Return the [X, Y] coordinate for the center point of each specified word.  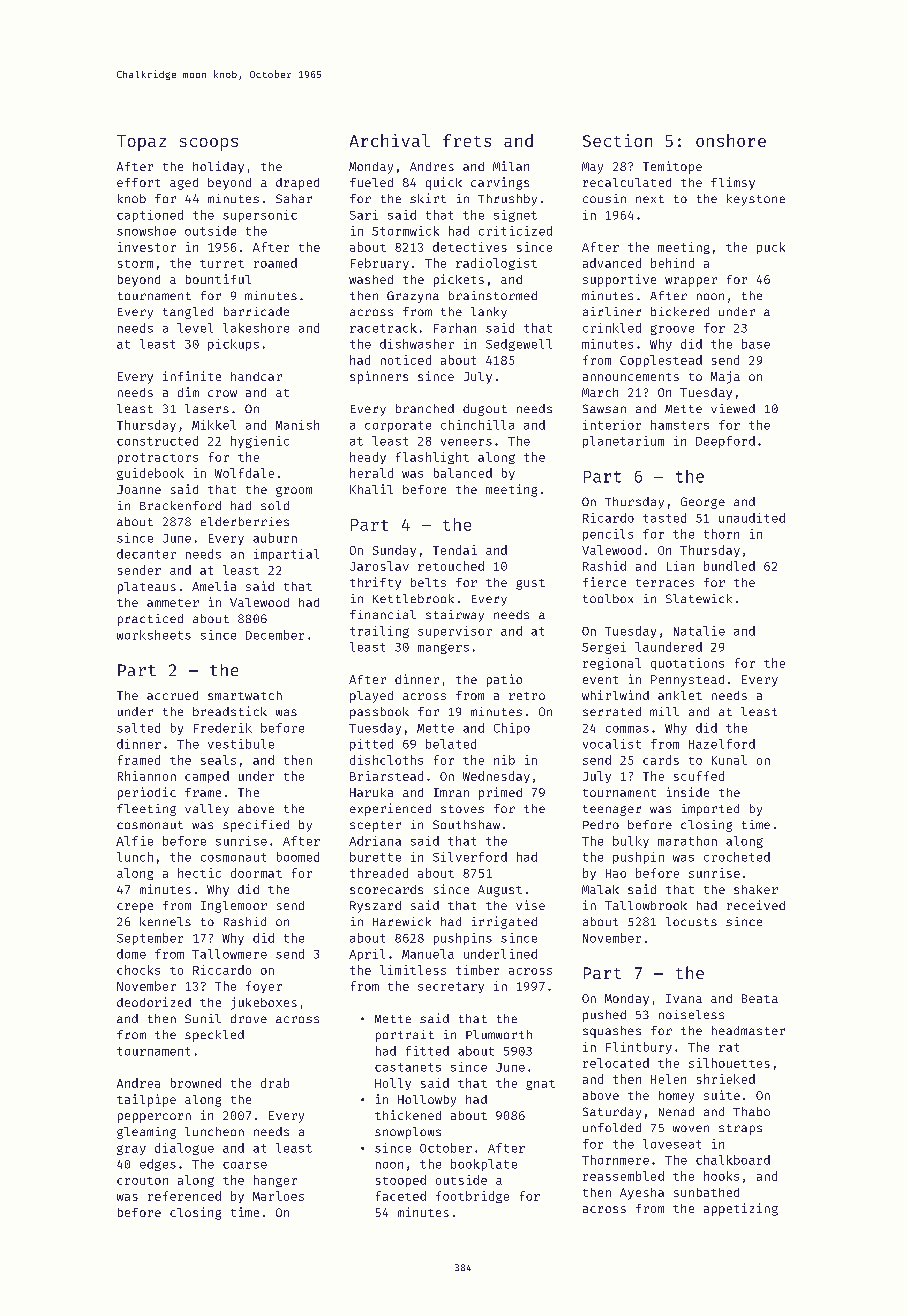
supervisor [455, 632]
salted [138, 728]
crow [222, 393]
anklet [680, 695]
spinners [379, 377]
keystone [756, 200]
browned [196, 1083]
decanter [146, 554]
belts [428, 582]
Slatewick [699, 598]
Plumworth [499, 1034]
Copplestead [661, 361]
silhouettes [729, 1063]
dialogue [184, 1149]
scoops [209, 144]
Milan [511, 166]
